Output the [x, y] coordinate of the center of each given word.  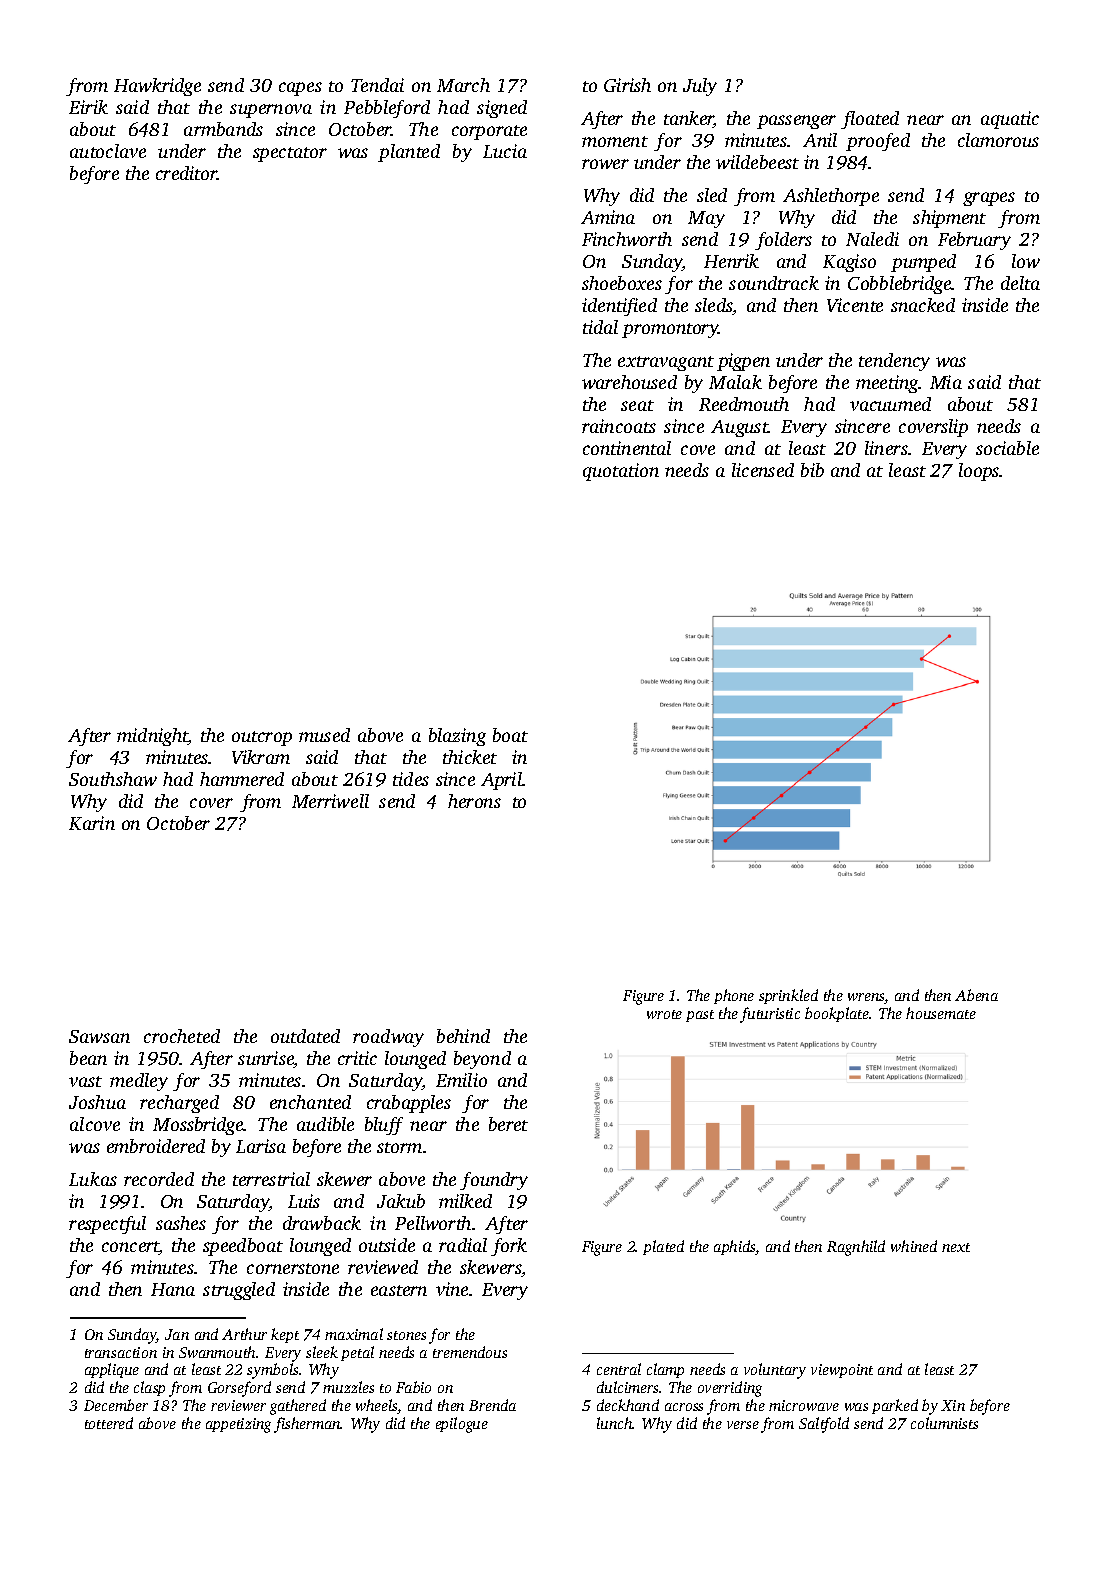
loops [979, 472]
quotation [621, 472]
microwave [804, 1405]
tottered [109, 1423]
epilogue [462, 1425]
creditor [187, 173]
